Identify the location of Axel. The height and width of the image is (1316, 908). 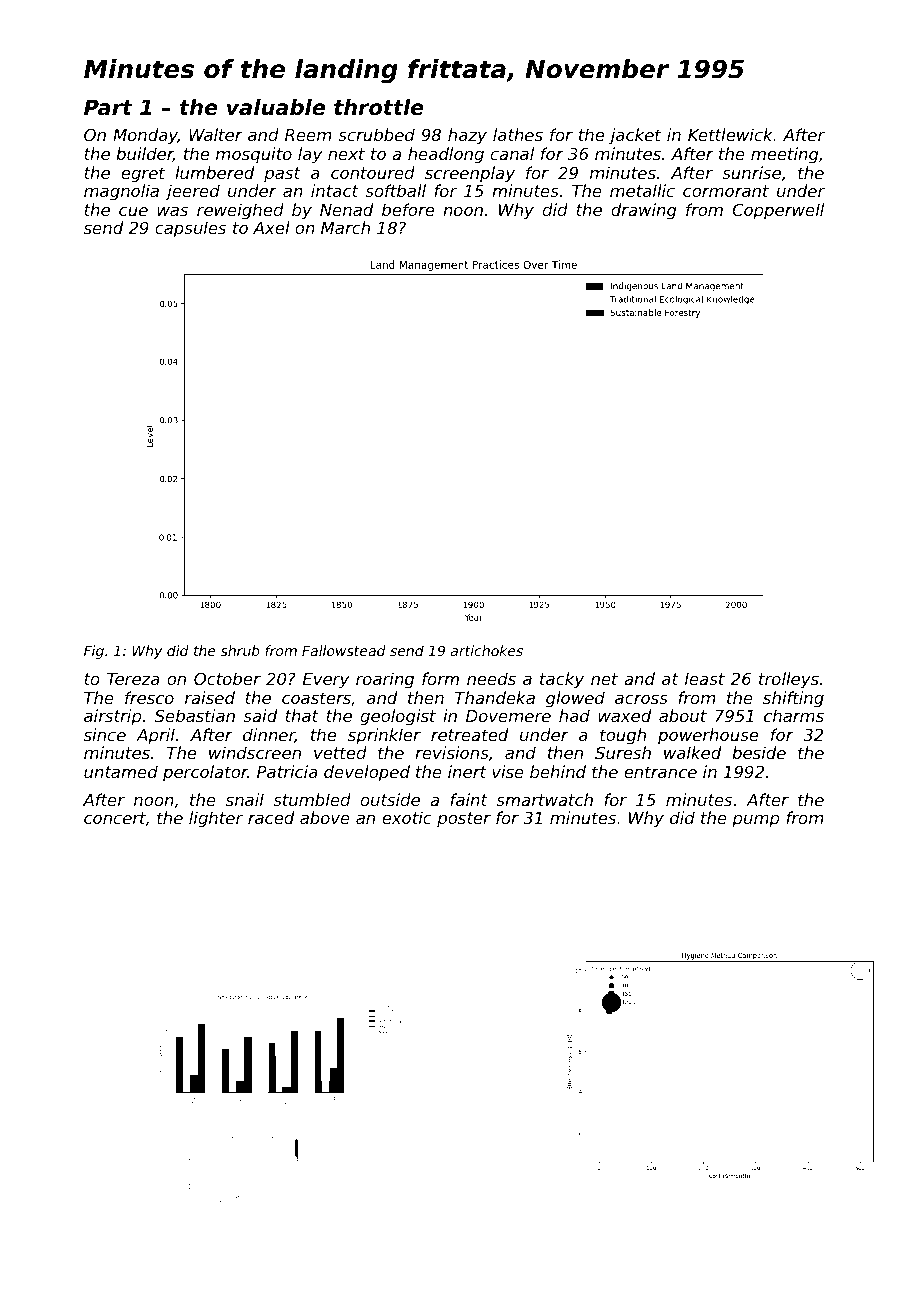
(271, 227).
